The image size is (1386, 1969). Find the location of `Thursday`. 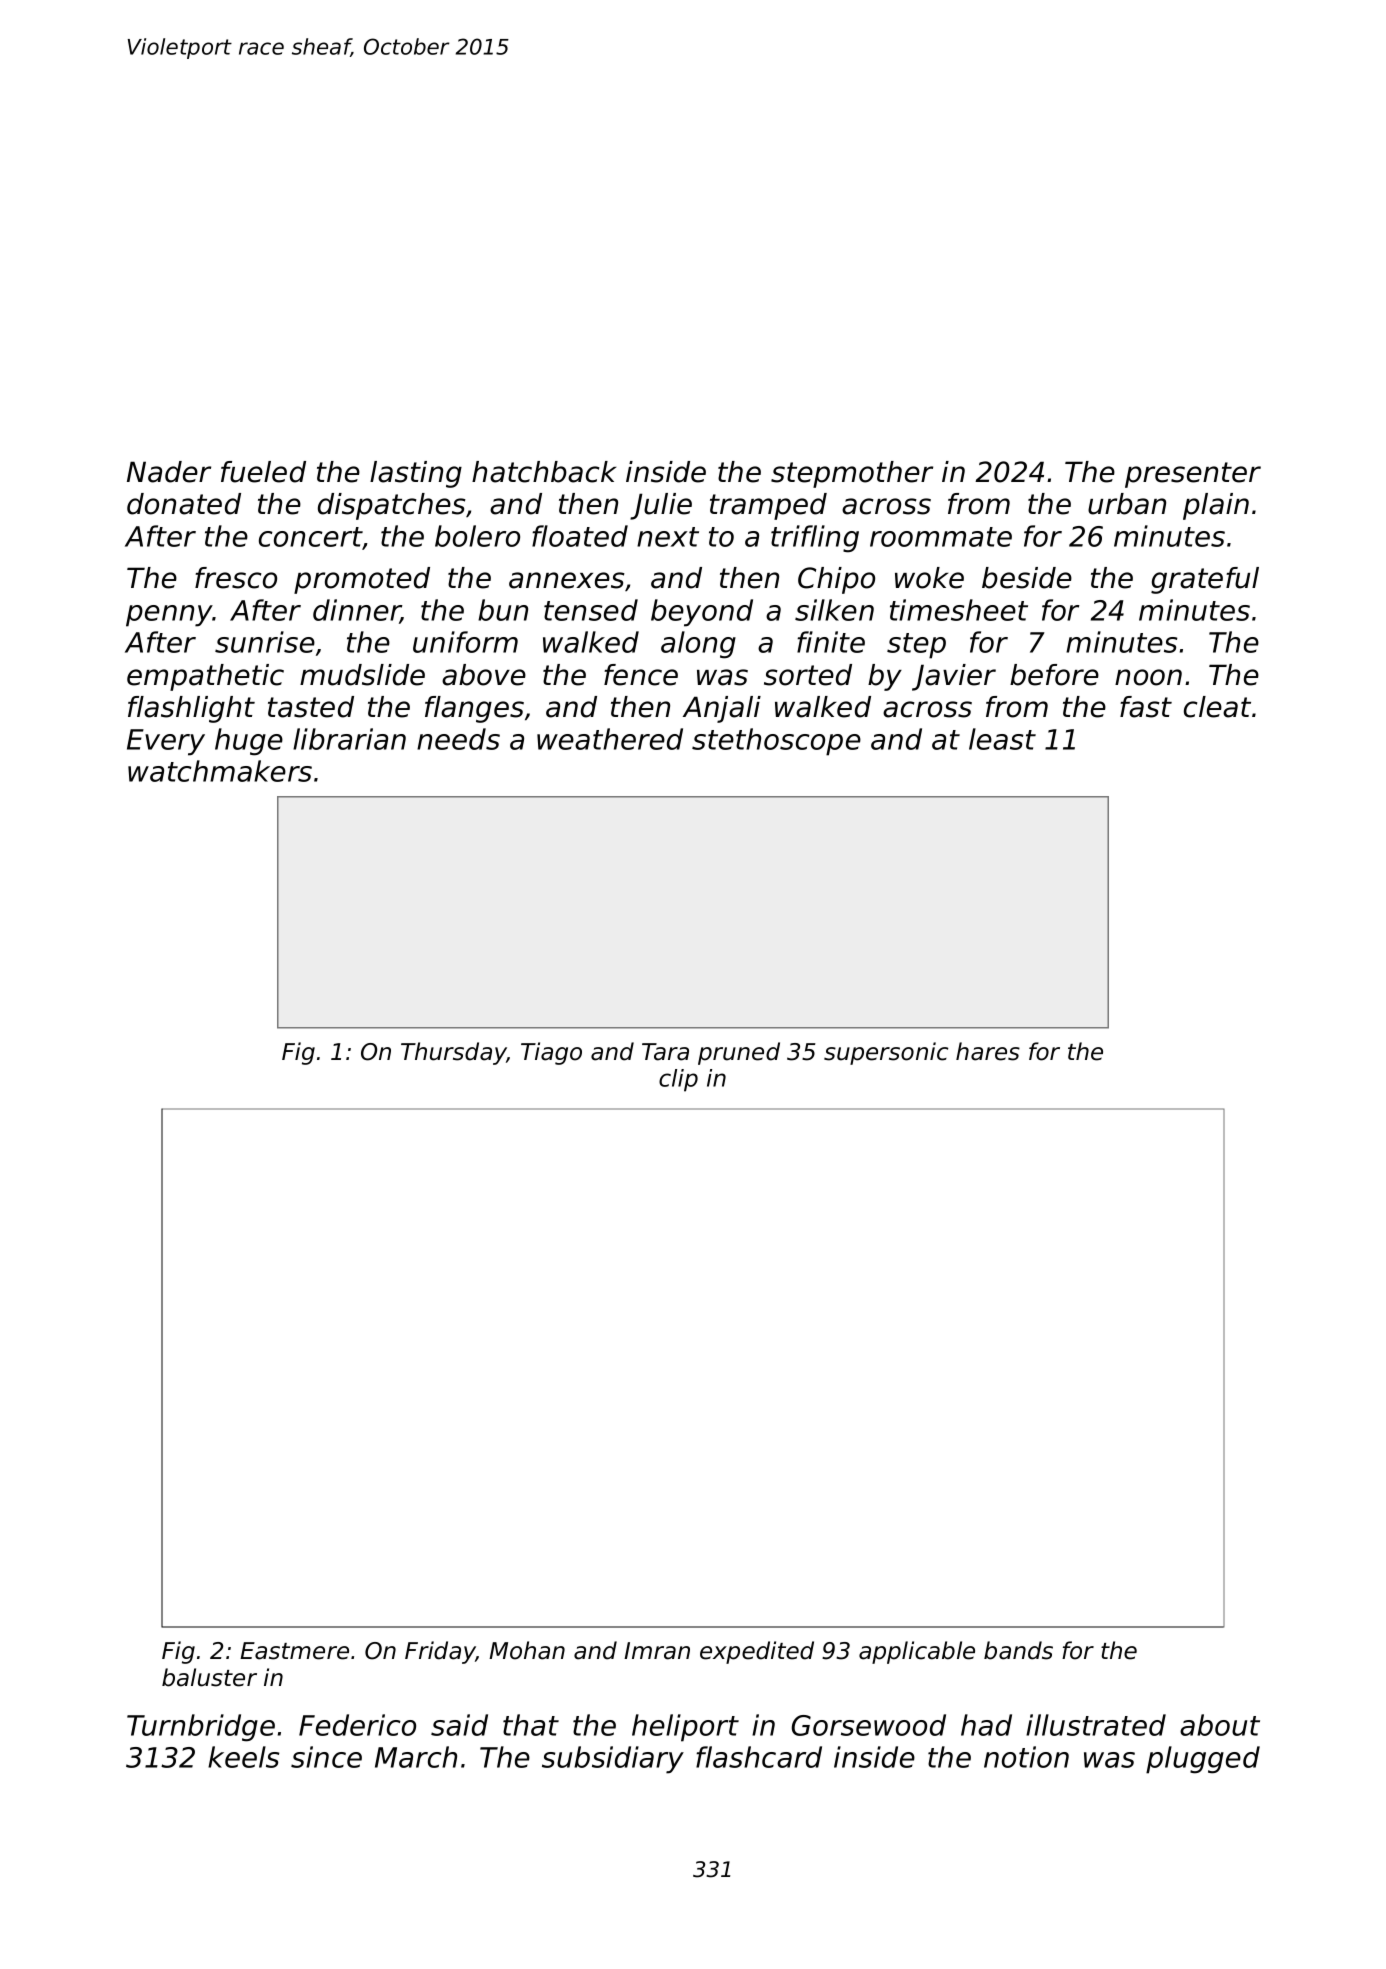

Thursday is located at coordinates (454, 1053).
